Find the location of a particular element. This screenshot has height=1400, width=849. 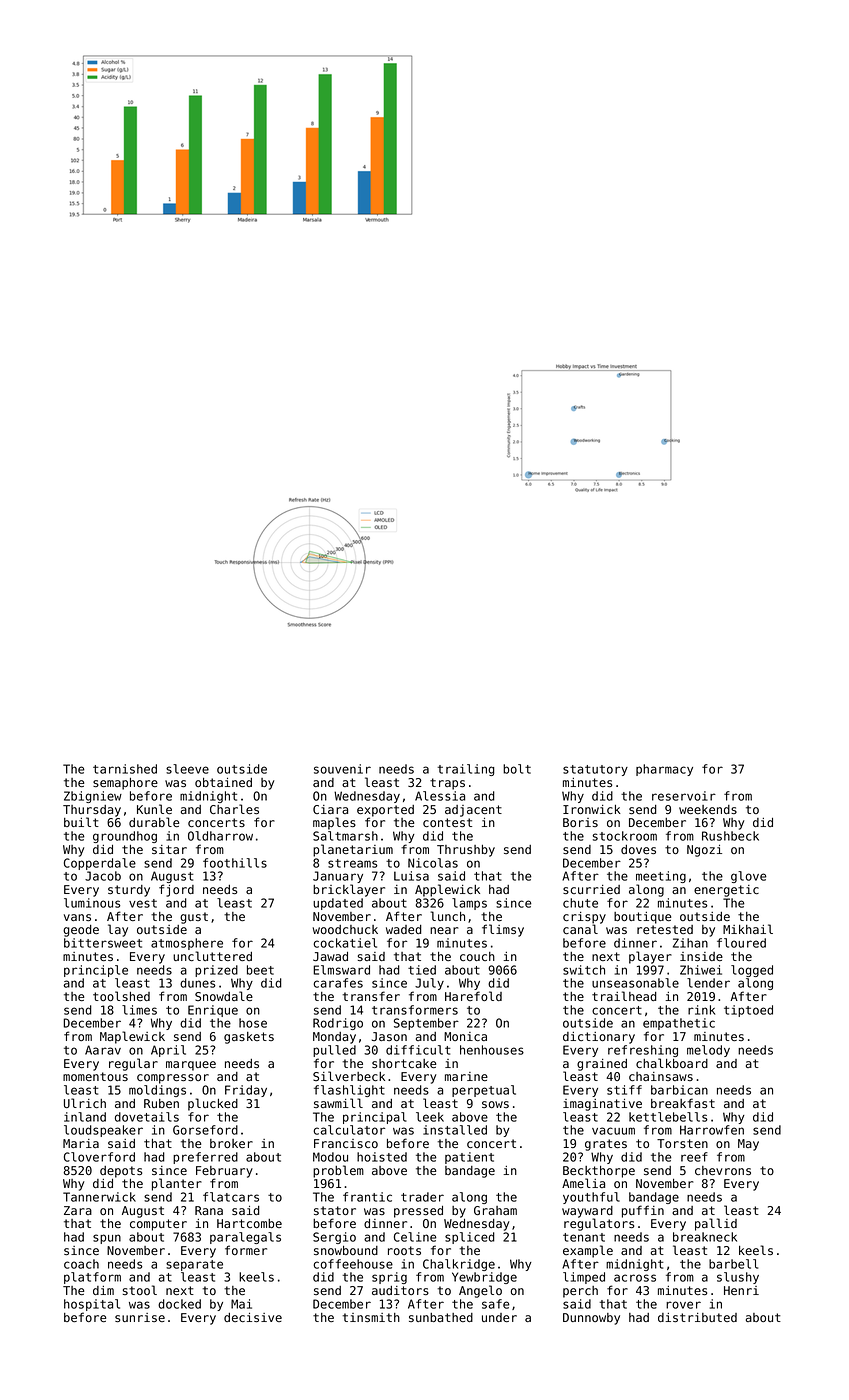

contest is located at coordinates (447, 822).
